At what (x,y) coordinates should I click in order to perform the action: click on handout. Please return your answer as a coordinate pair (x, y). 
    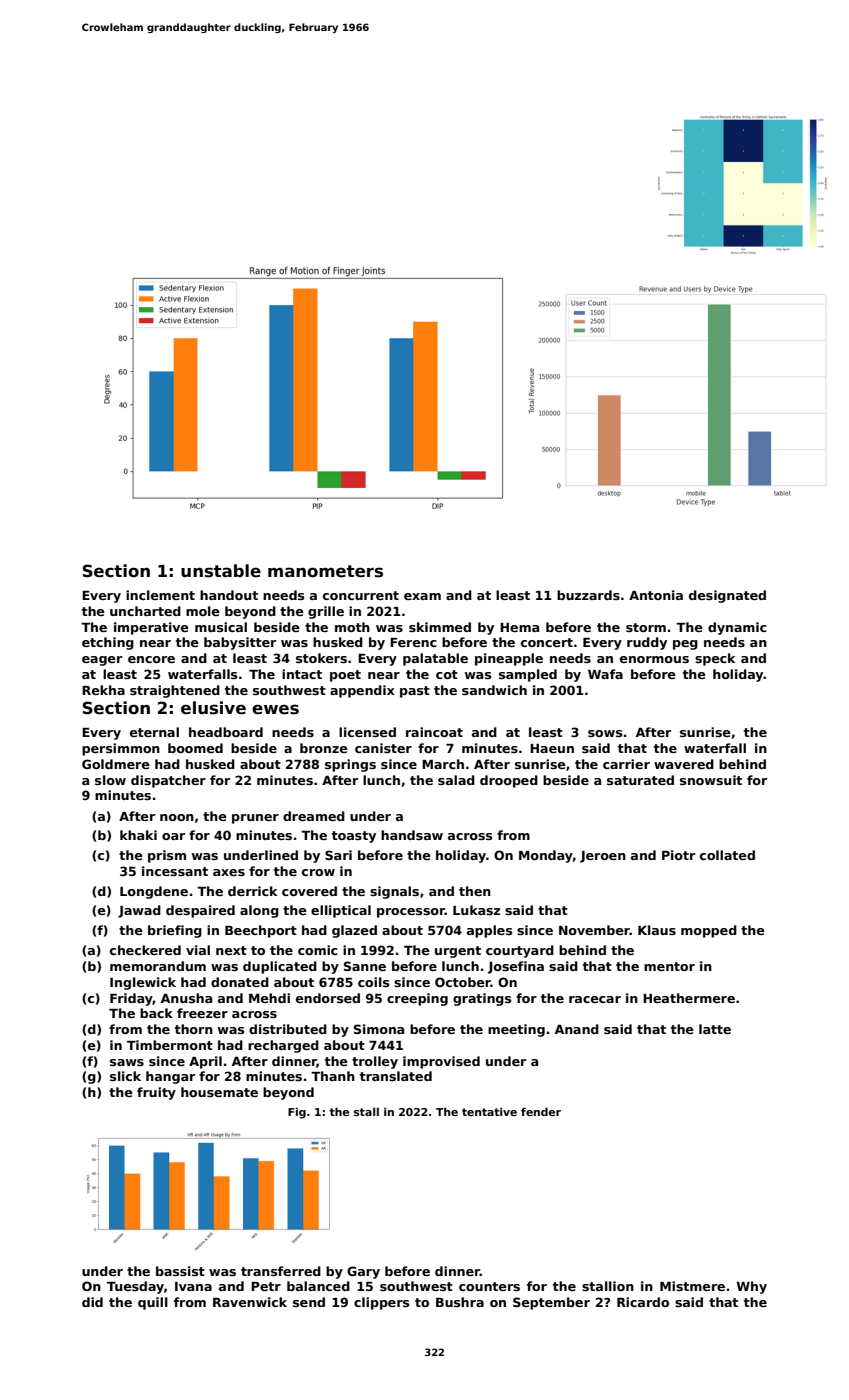
    Looking at the image, I should click on (229, 595).
